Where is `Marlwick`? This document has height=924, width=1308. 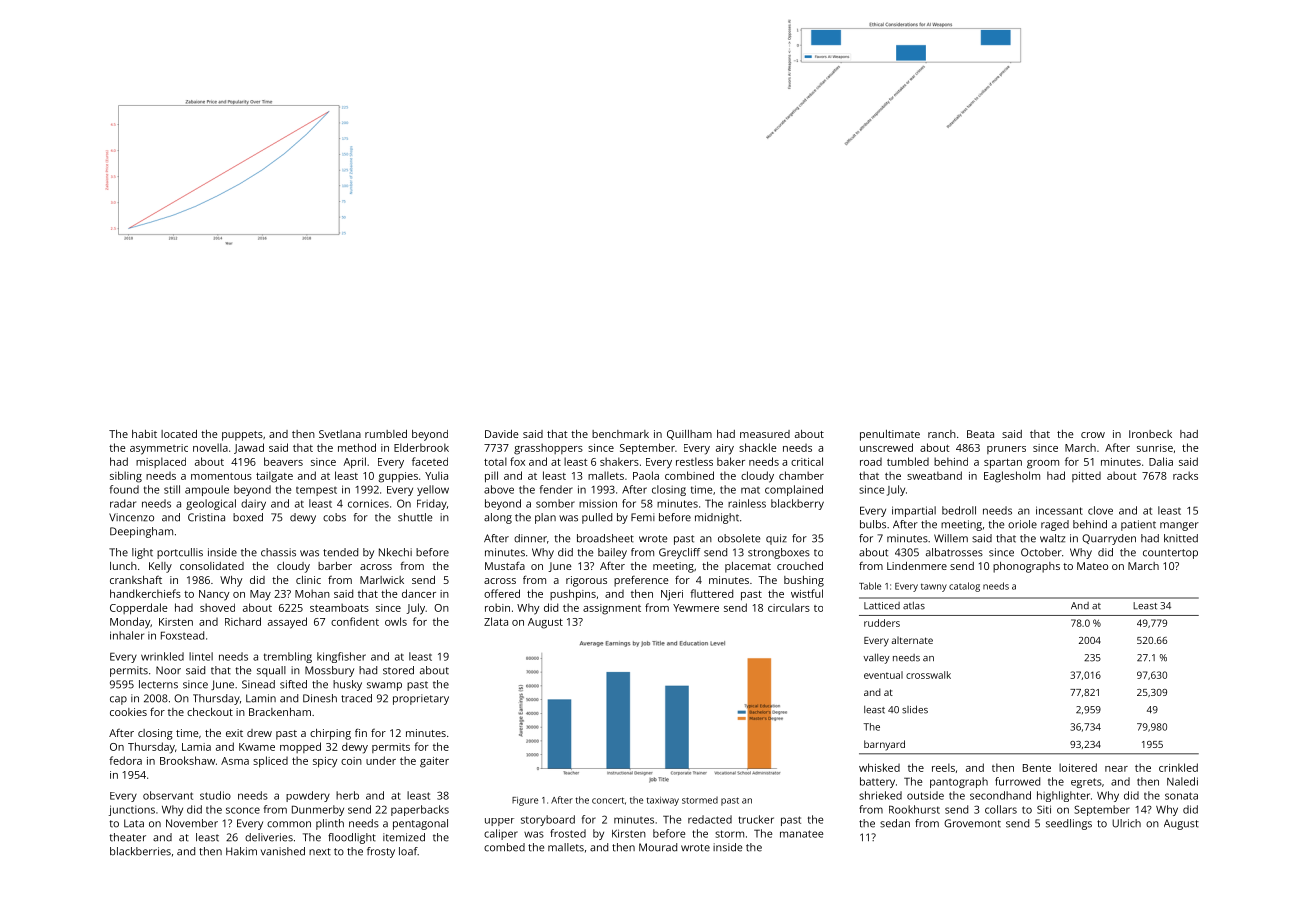
Marlwick is located at coordinates (382, 580).
